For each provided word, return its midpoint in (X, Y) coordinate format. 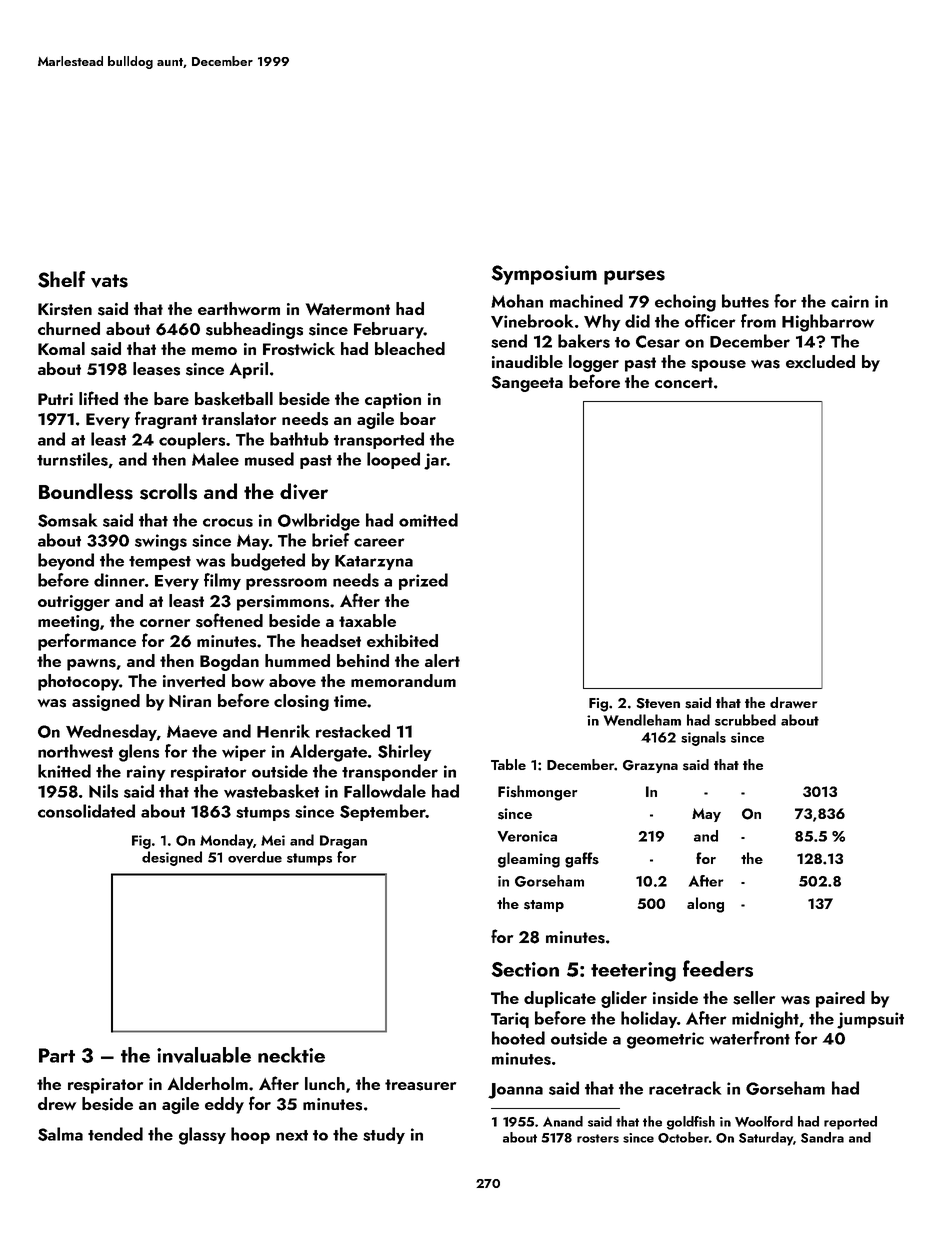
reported (850, 1123)
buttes (745, 301)
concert (684, 382)
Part (57, 1055)
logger (594, 363)
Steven (658, 703)
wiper (244, 753)
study (384, 1135)
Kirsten (65, 309)
